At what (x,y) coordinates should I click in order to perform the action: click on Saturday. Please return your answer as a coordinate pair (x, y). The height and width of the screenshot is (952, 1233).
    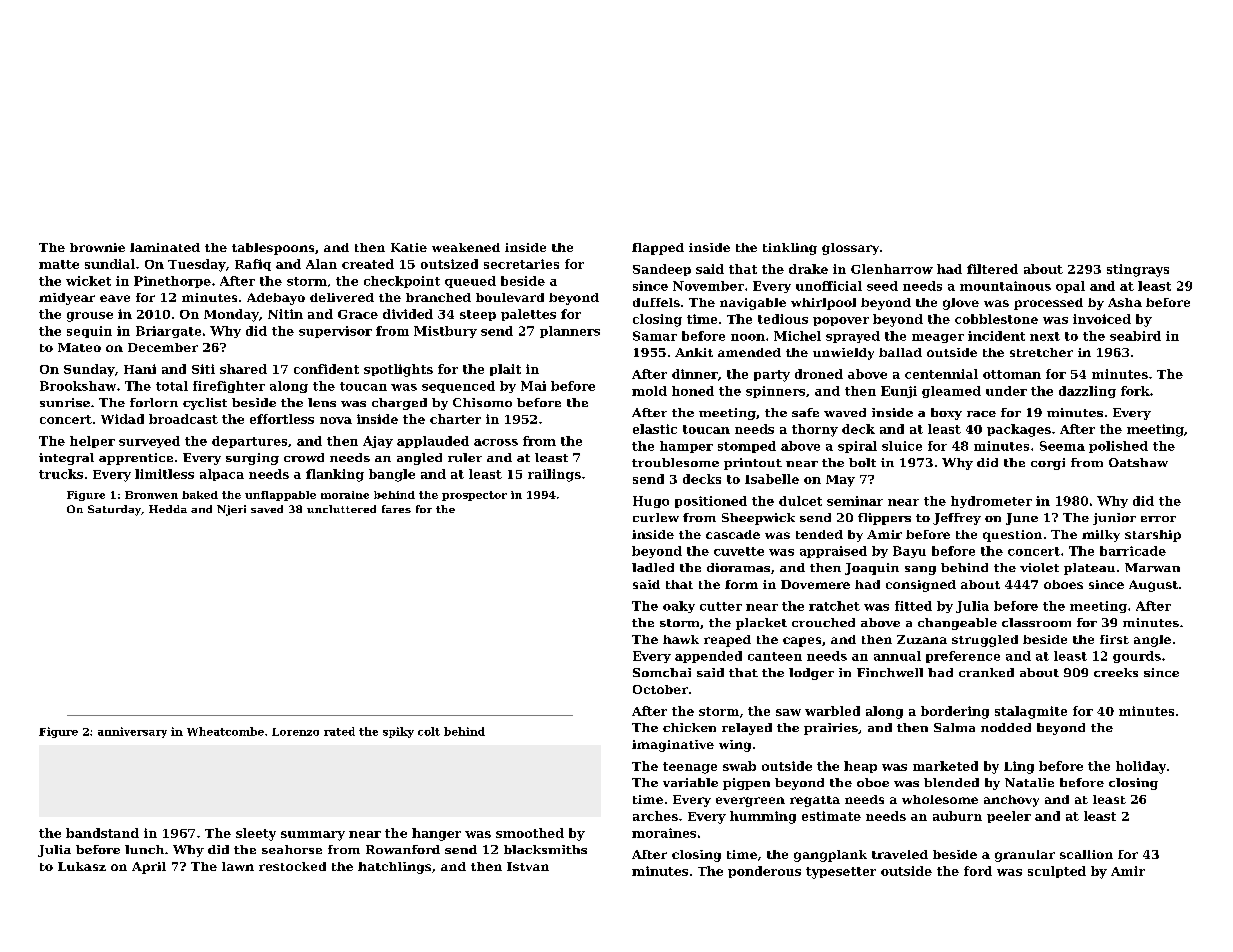
    Looking at the image, I should click on (114, 510).
